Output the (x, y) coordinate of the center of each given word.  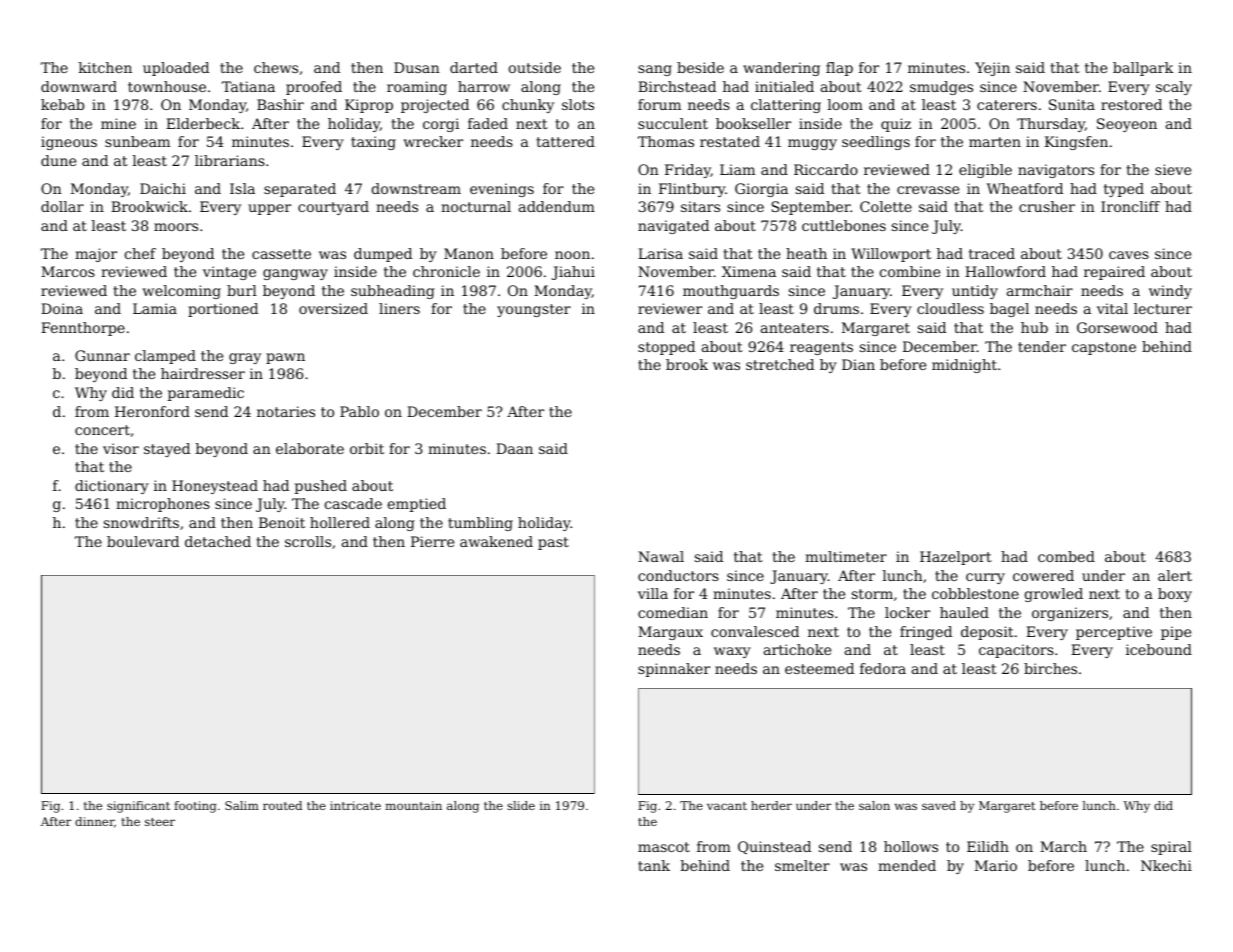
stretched (780, 364)
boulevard (143, 541)
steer (160, 822)
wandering (781, 69)
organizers (1070, 614)
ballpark (1143, 69)
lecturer (1163, 308)
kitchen (105, 67)
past (553, 543)
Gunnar (102, 355)
